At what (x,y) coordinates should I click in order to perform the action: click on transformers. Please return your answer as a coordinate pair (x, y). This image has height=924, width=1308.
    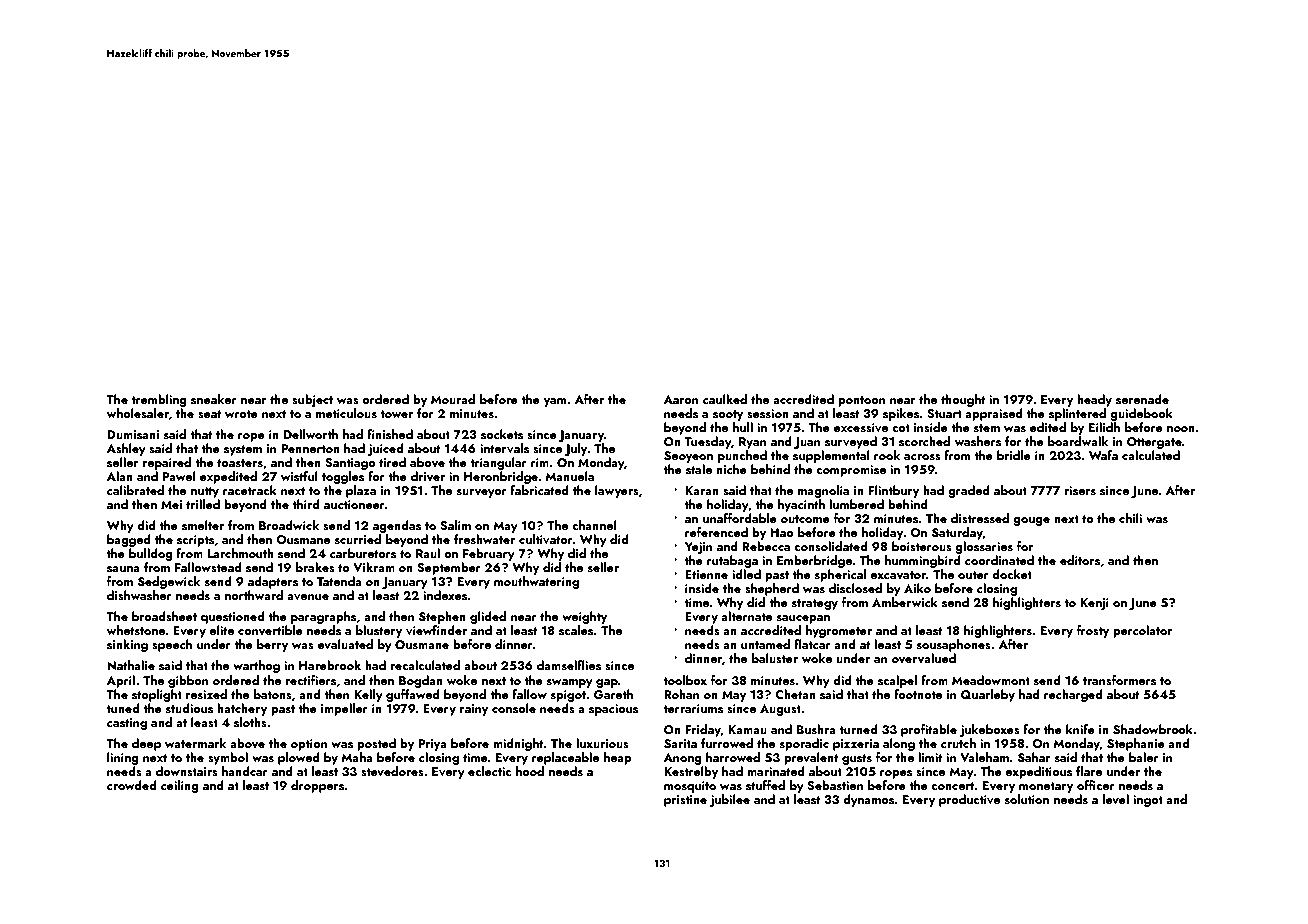
    Looking at the image, I should click on (1119, 680).
